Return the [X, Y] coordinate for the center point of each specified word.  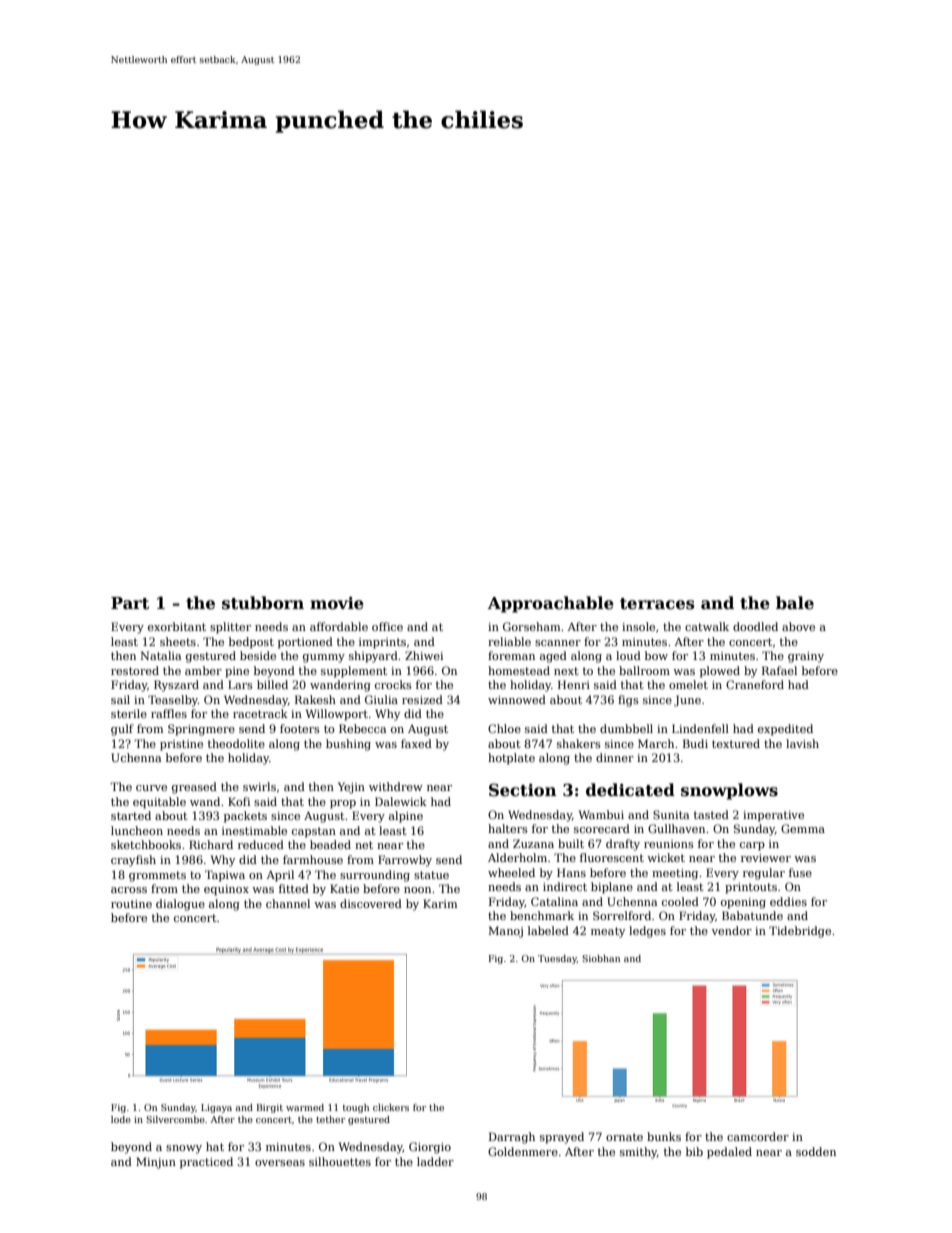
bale [795, 603]
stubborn [263, 603]
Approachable [551, 604]
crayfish [133, 861]
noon [417, 890]
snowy [184, 1149]
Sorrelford [622, 915]
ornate [624, 1137]
